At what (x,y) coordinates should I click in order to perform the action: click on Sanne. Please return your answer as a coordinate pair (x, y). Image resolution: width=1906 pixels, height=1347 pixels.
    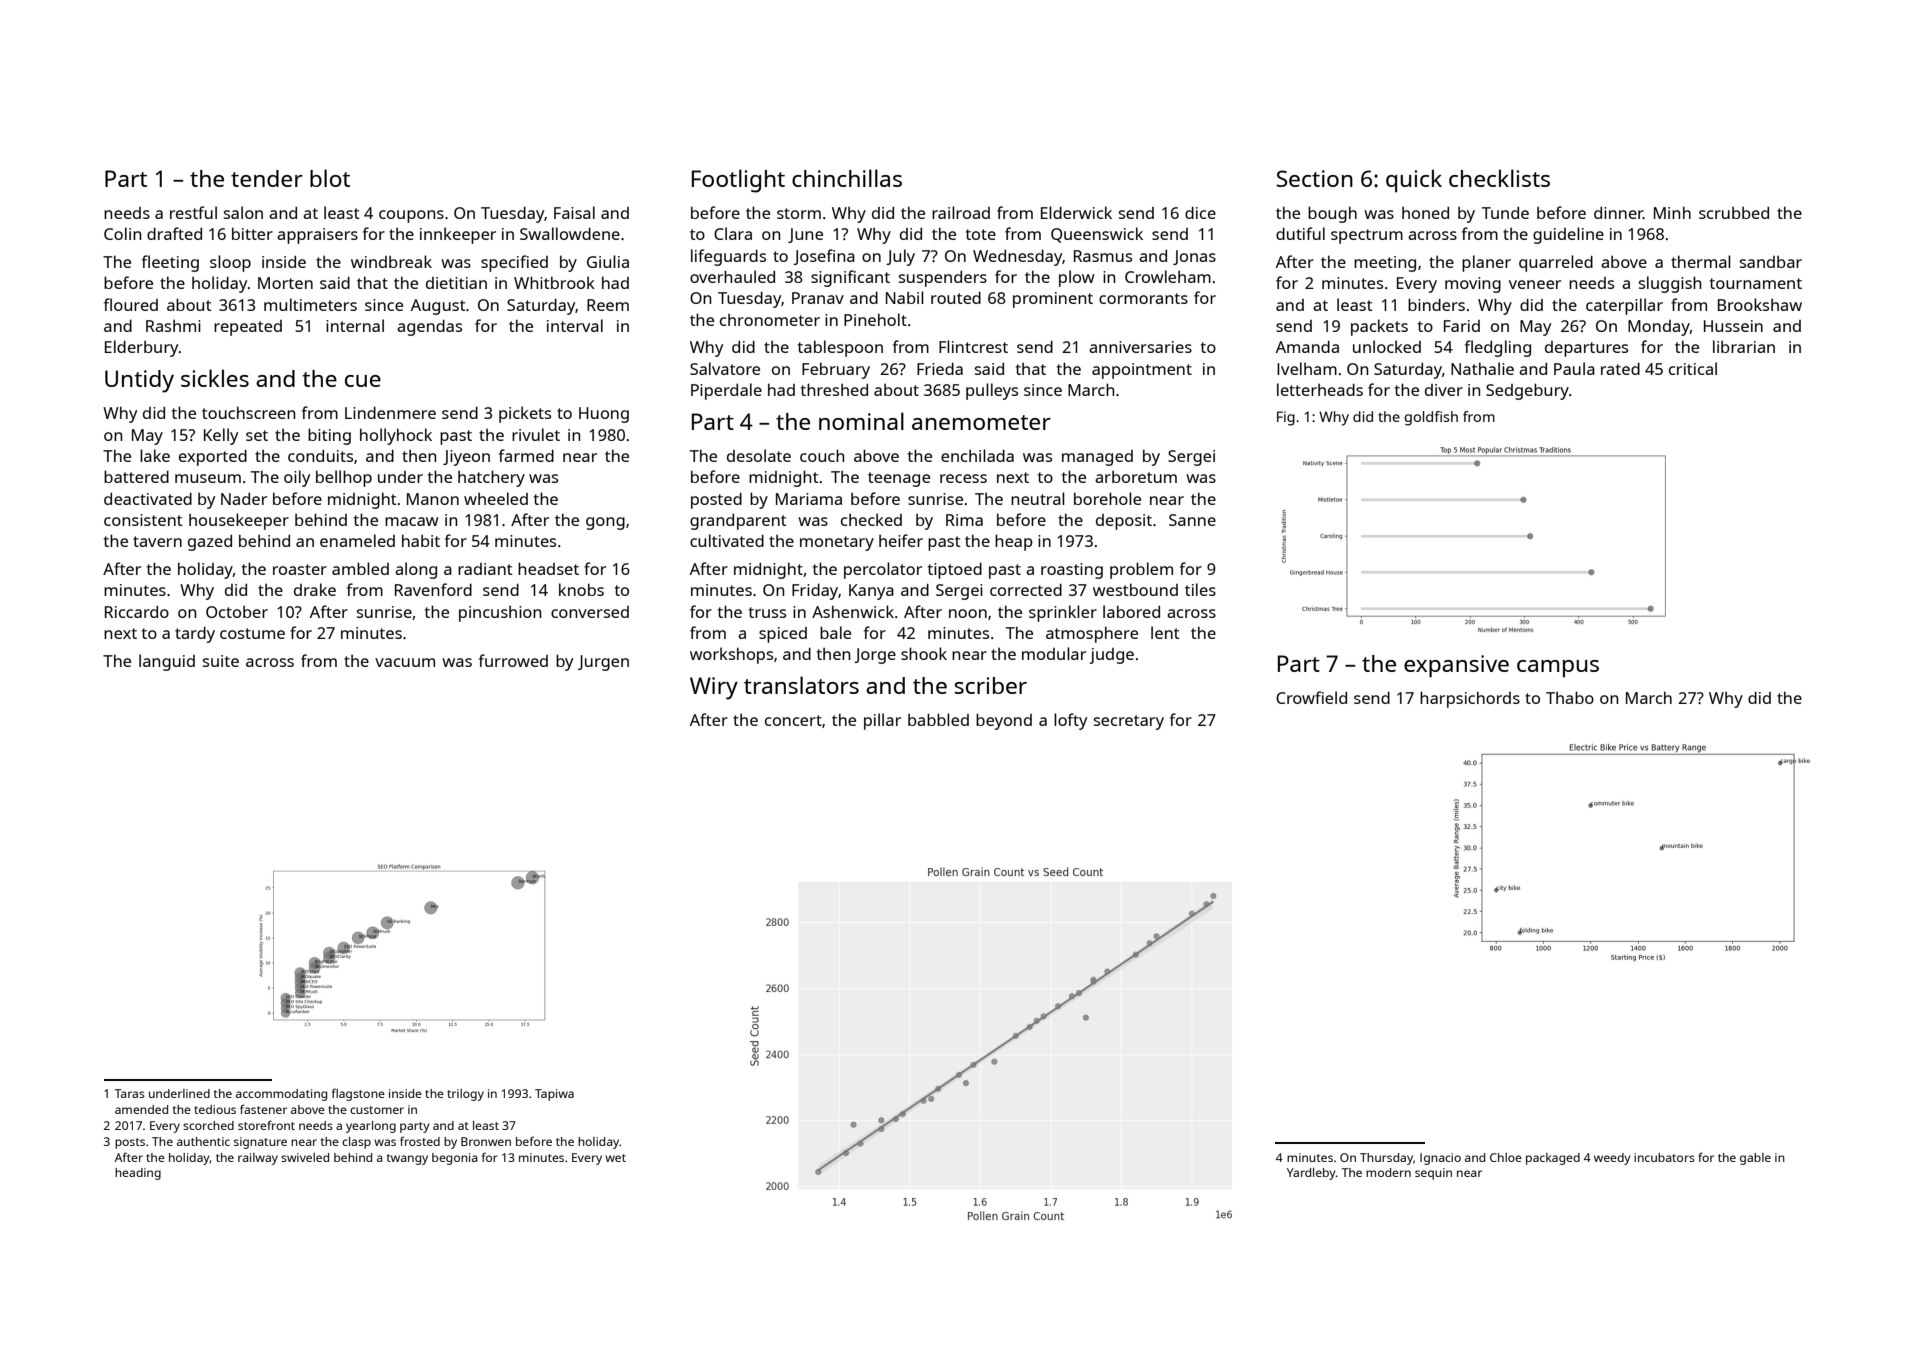
    Looking at the image, I should click on (1192, 520).
